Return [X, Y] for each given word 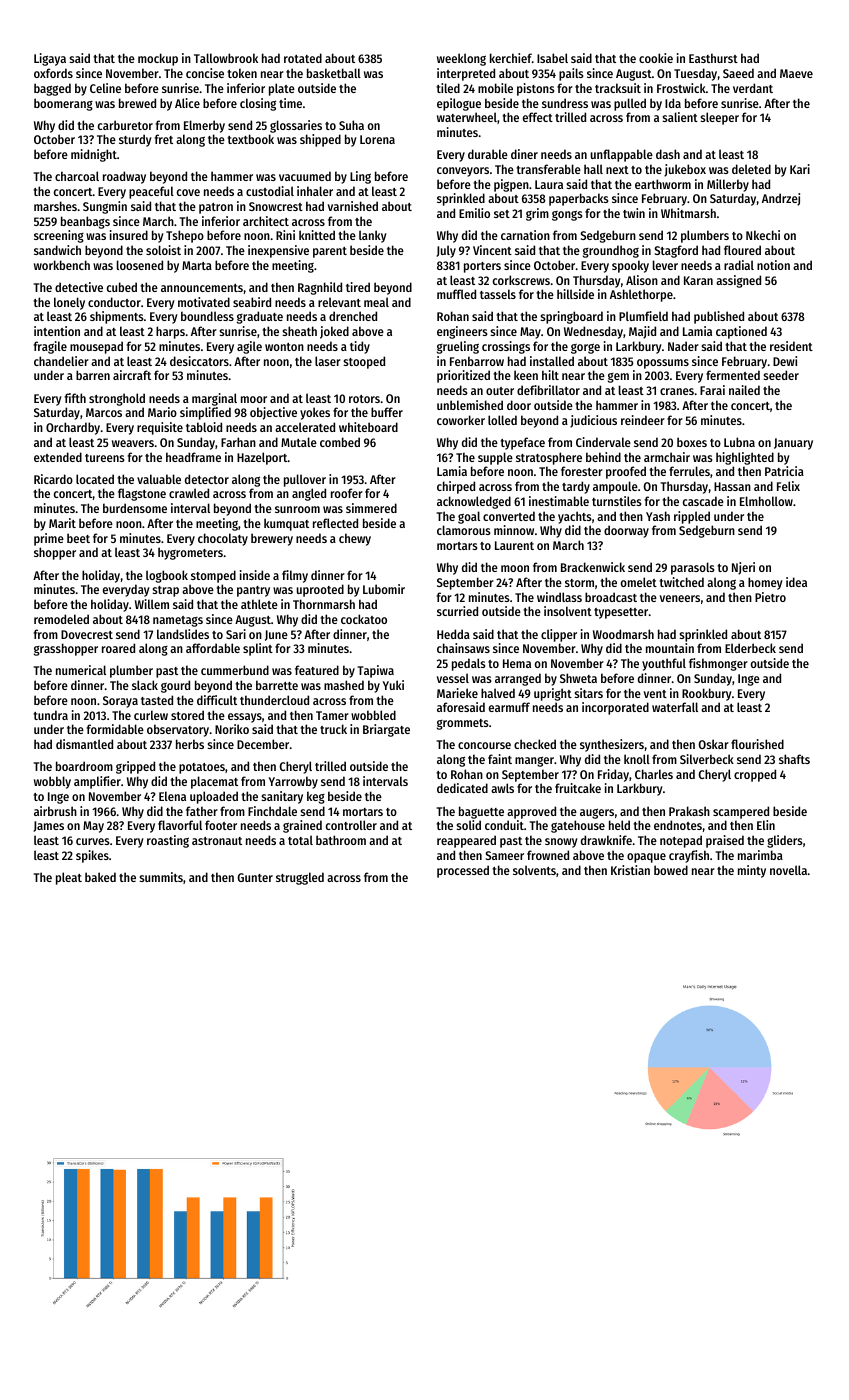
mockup [158, 59]
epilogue [459, 104]
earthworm [663, 184]
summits [161, 877]
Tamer [332, 715]
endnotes [678, 825]
